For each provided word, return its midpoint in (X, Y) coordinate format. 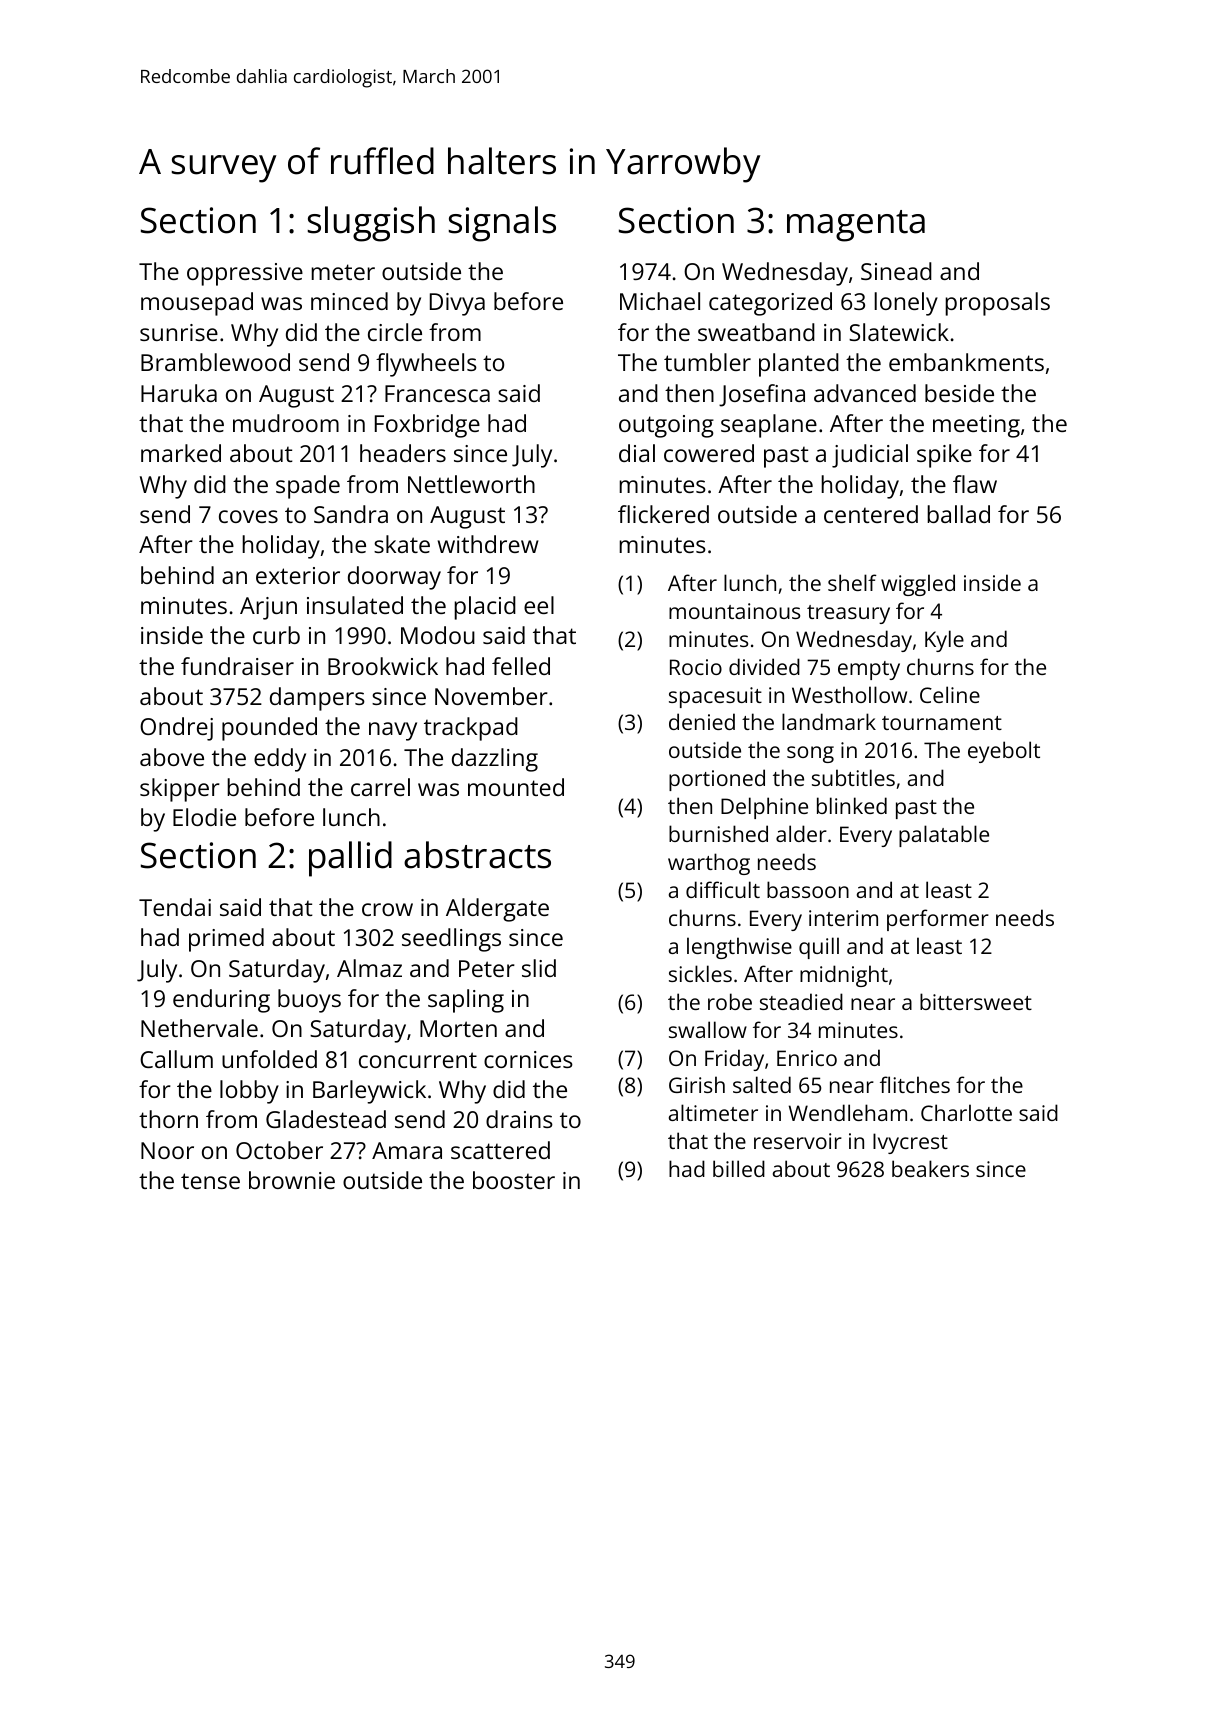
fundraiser (237, 666)
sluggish (371, 224)
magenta (856, 226)
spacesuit (715, 697)
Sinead (896, 271)
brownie (292, 1180)
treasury (848, 614)
